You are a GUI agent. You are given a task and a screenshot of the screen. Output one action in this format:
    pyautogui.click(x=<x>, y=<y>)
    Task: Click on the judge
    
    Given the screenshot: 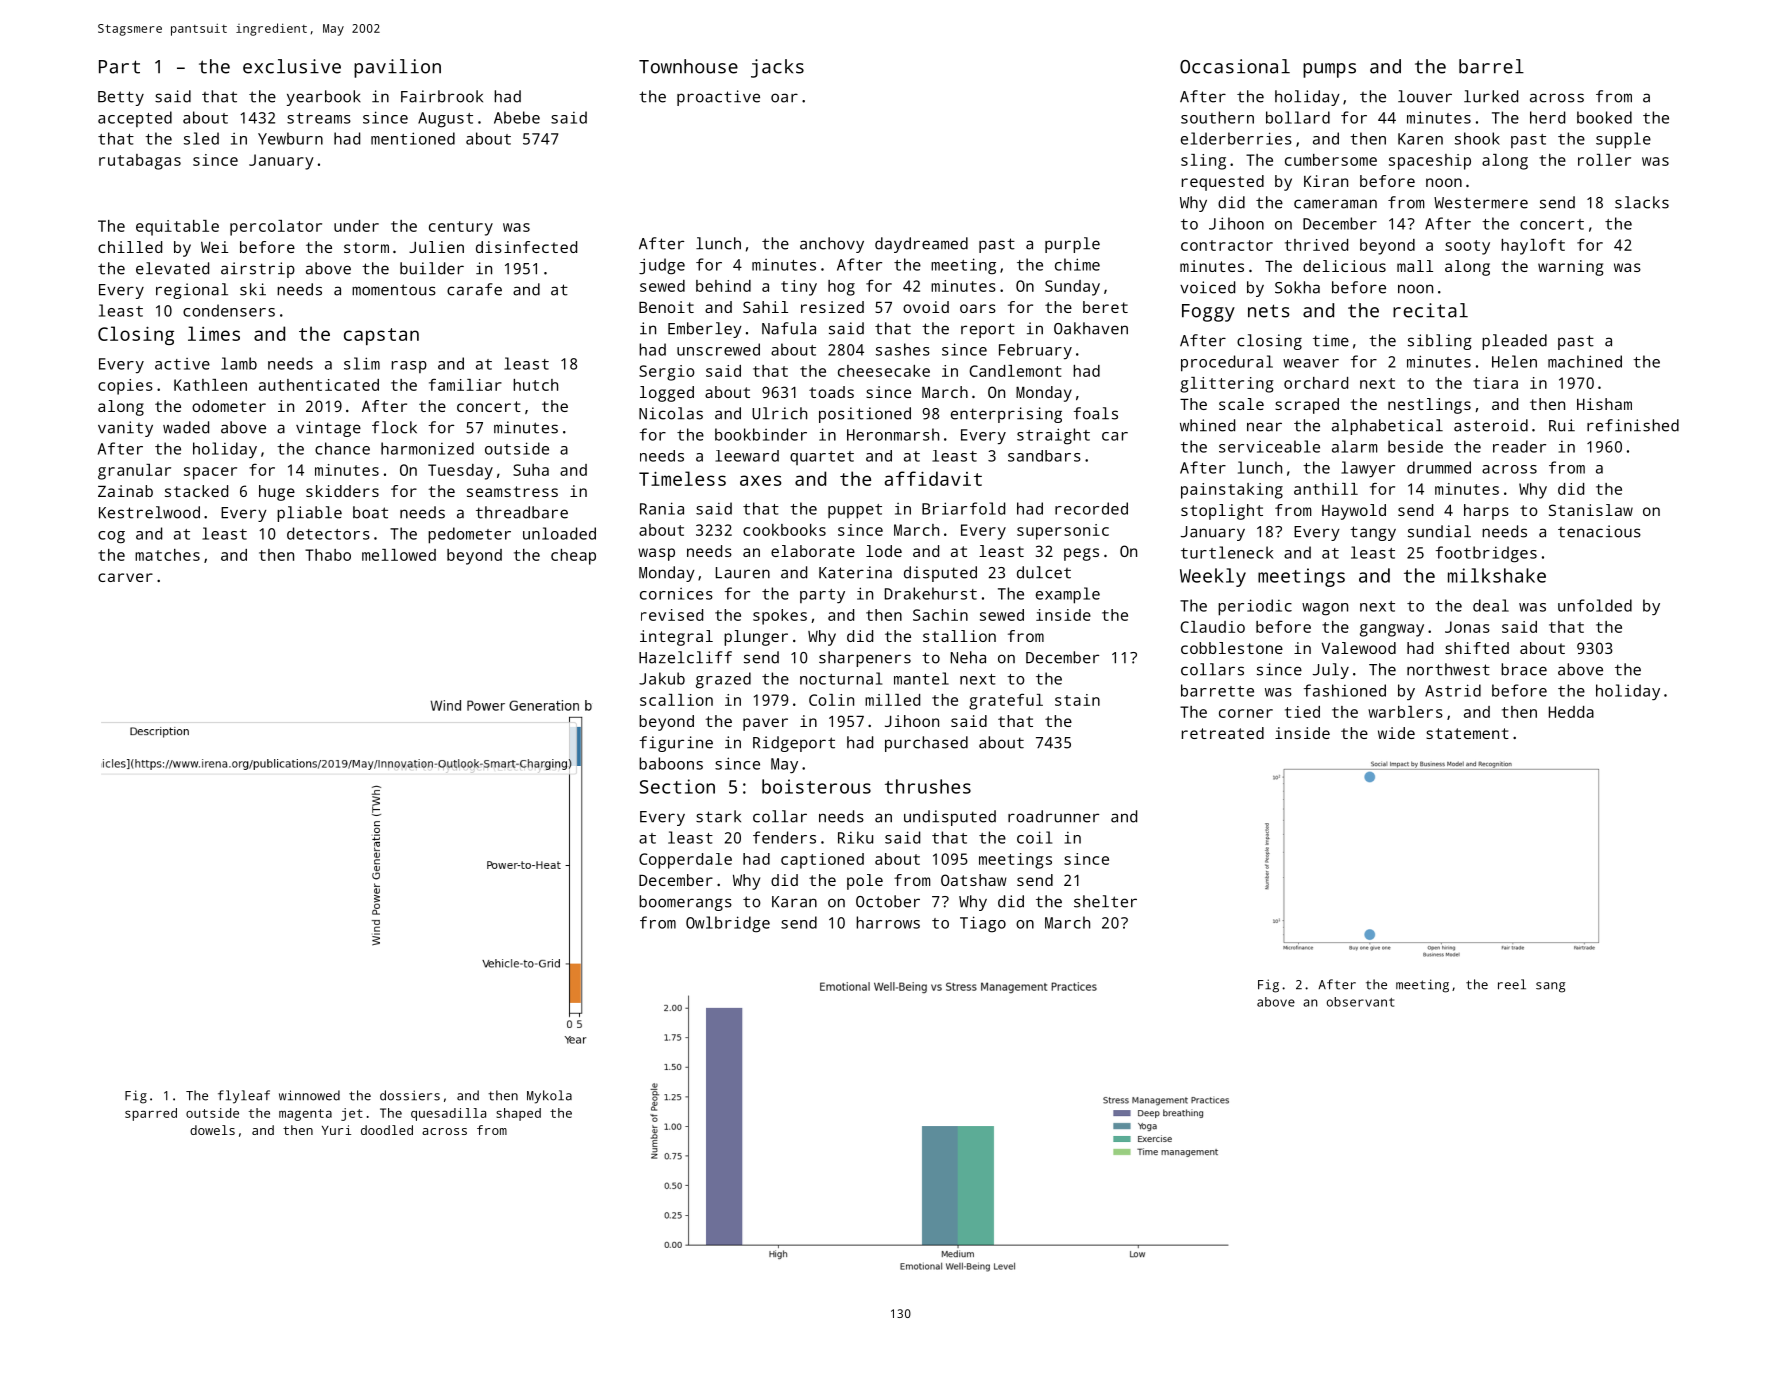 What is the action you would take?
    pyautogui.click(x=662, y=266)
